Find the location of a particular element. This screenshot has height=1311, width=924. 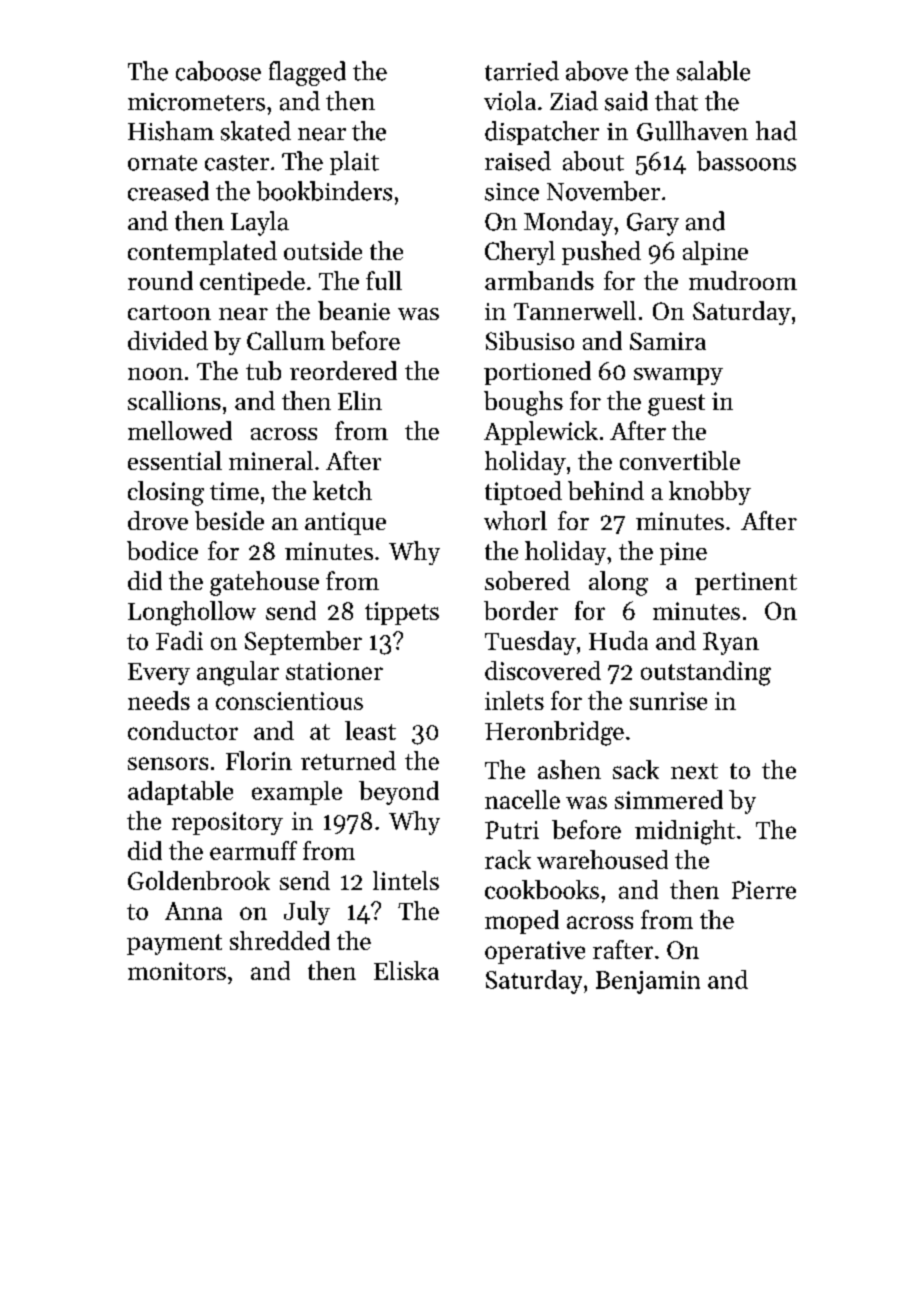

micrometers is located at coordinates (196, 102).
